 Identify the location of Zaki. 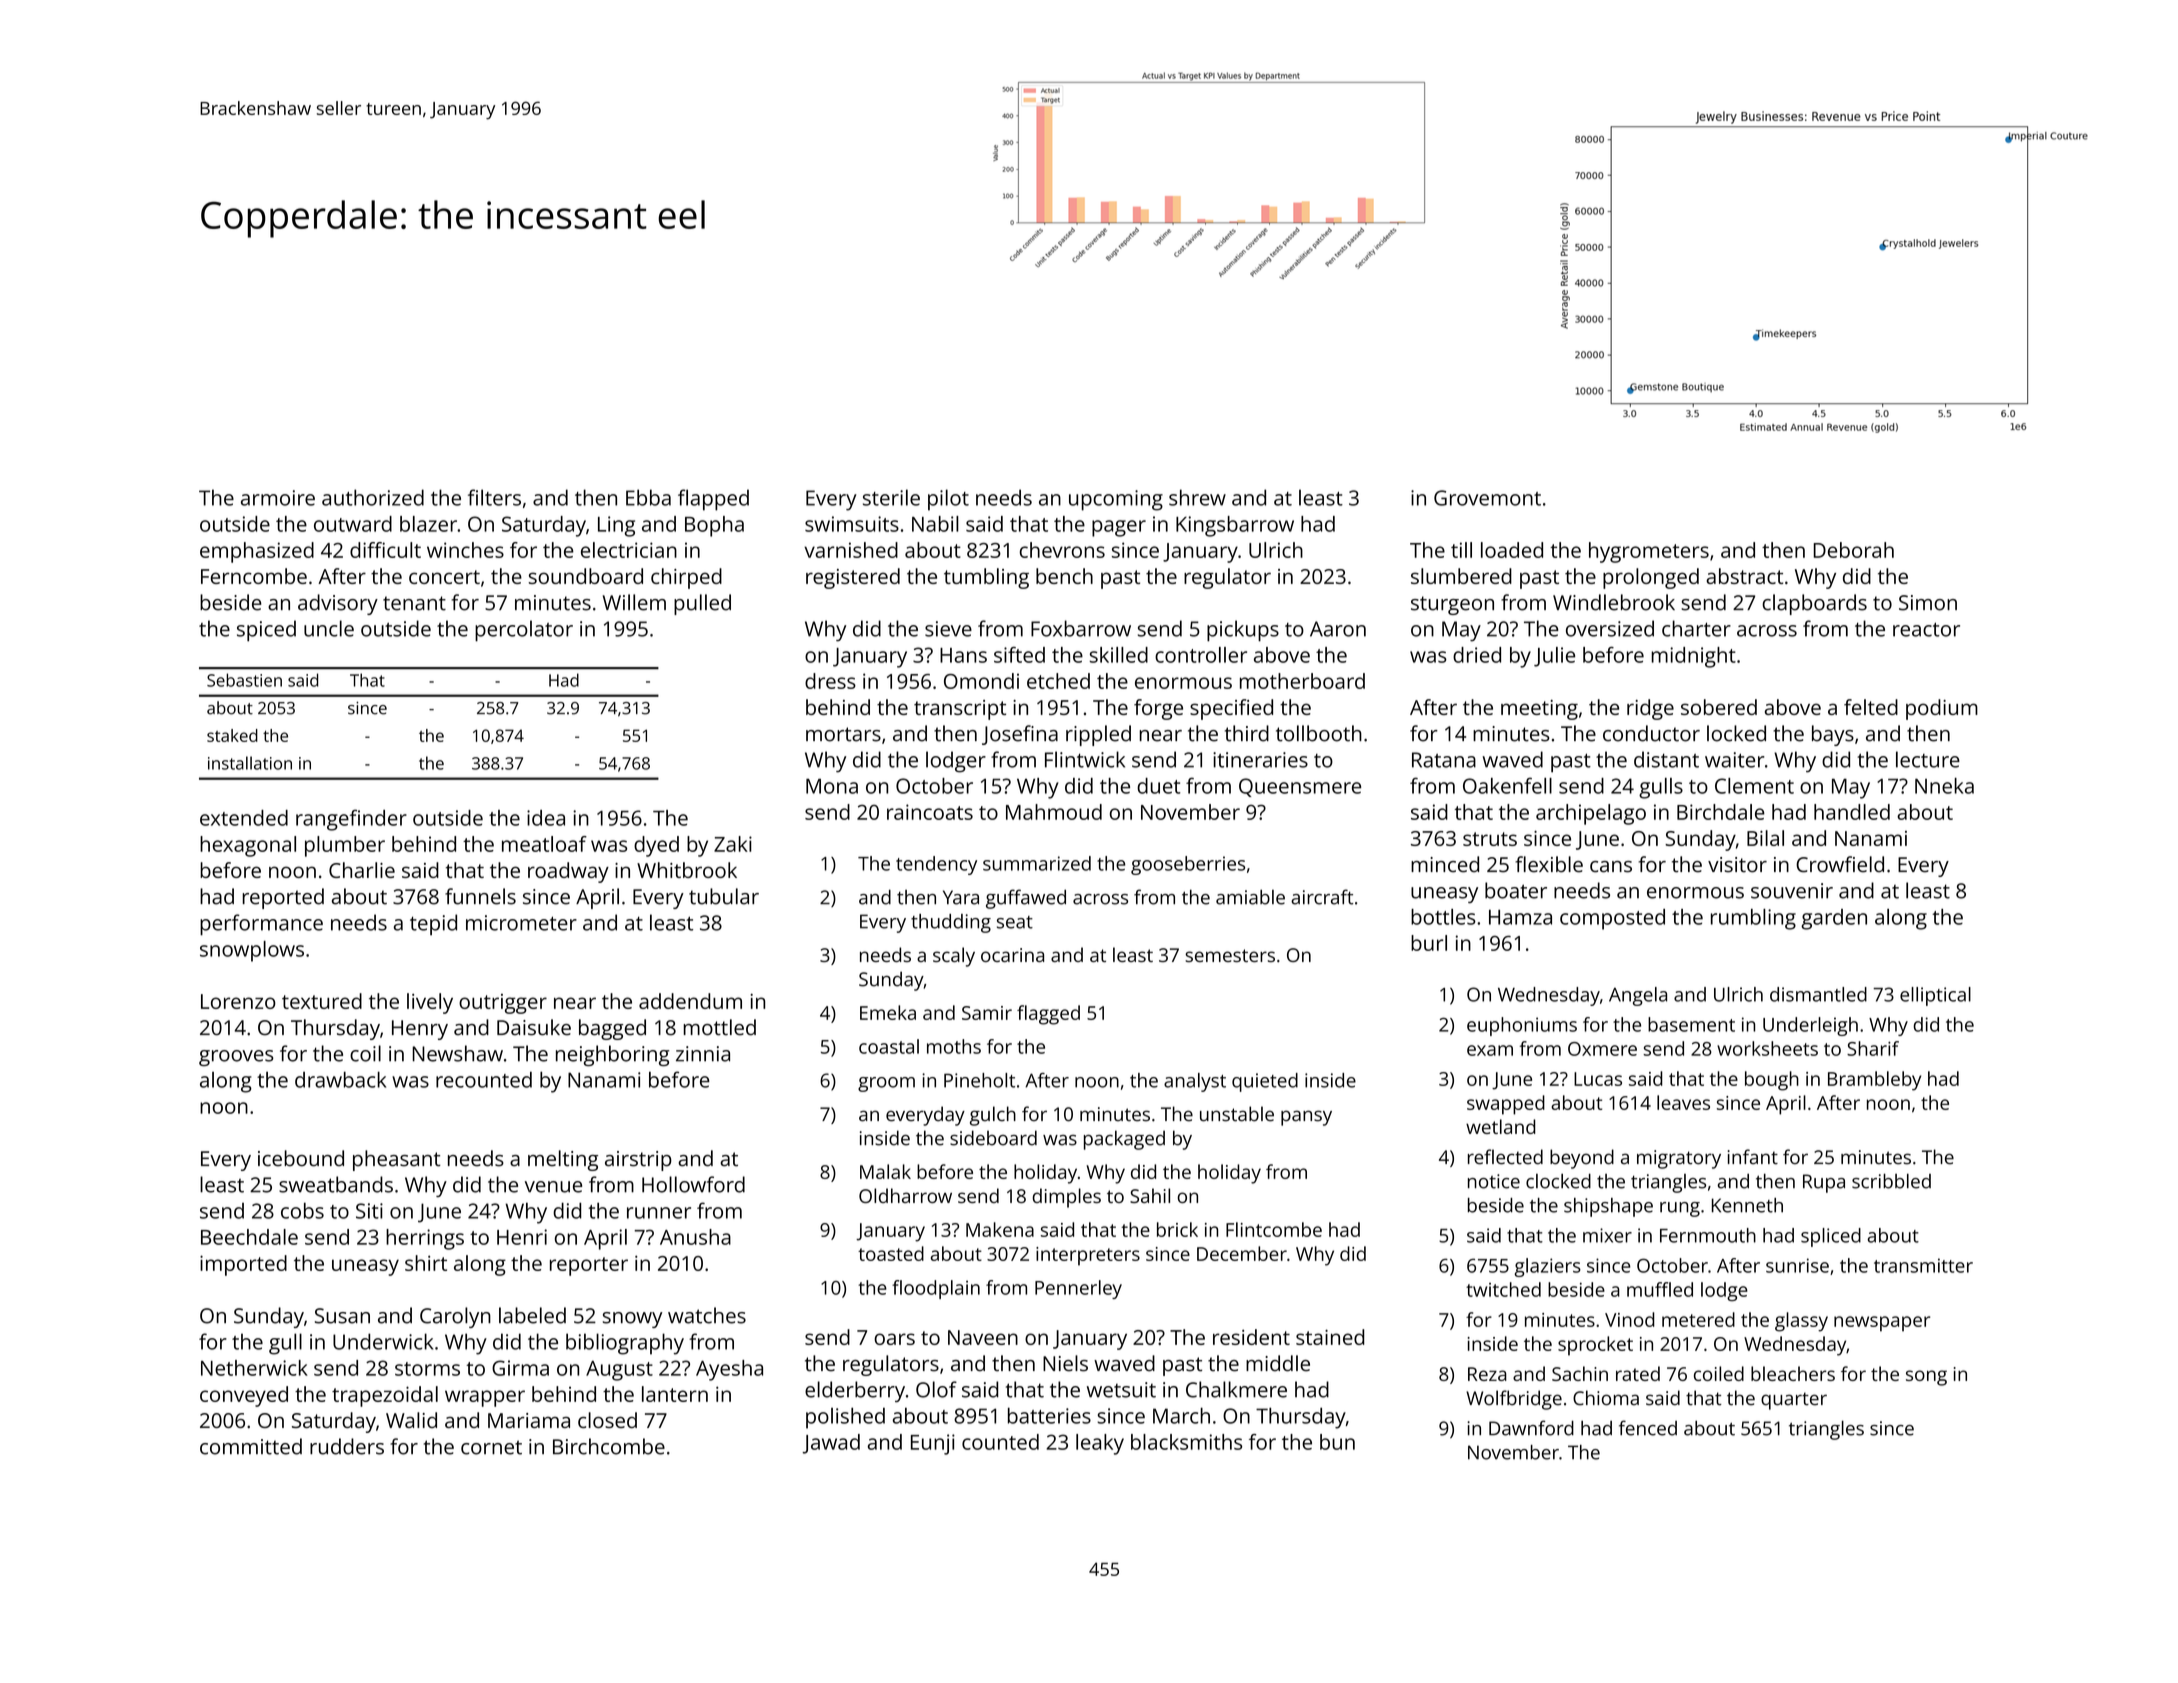
(733, 844).
